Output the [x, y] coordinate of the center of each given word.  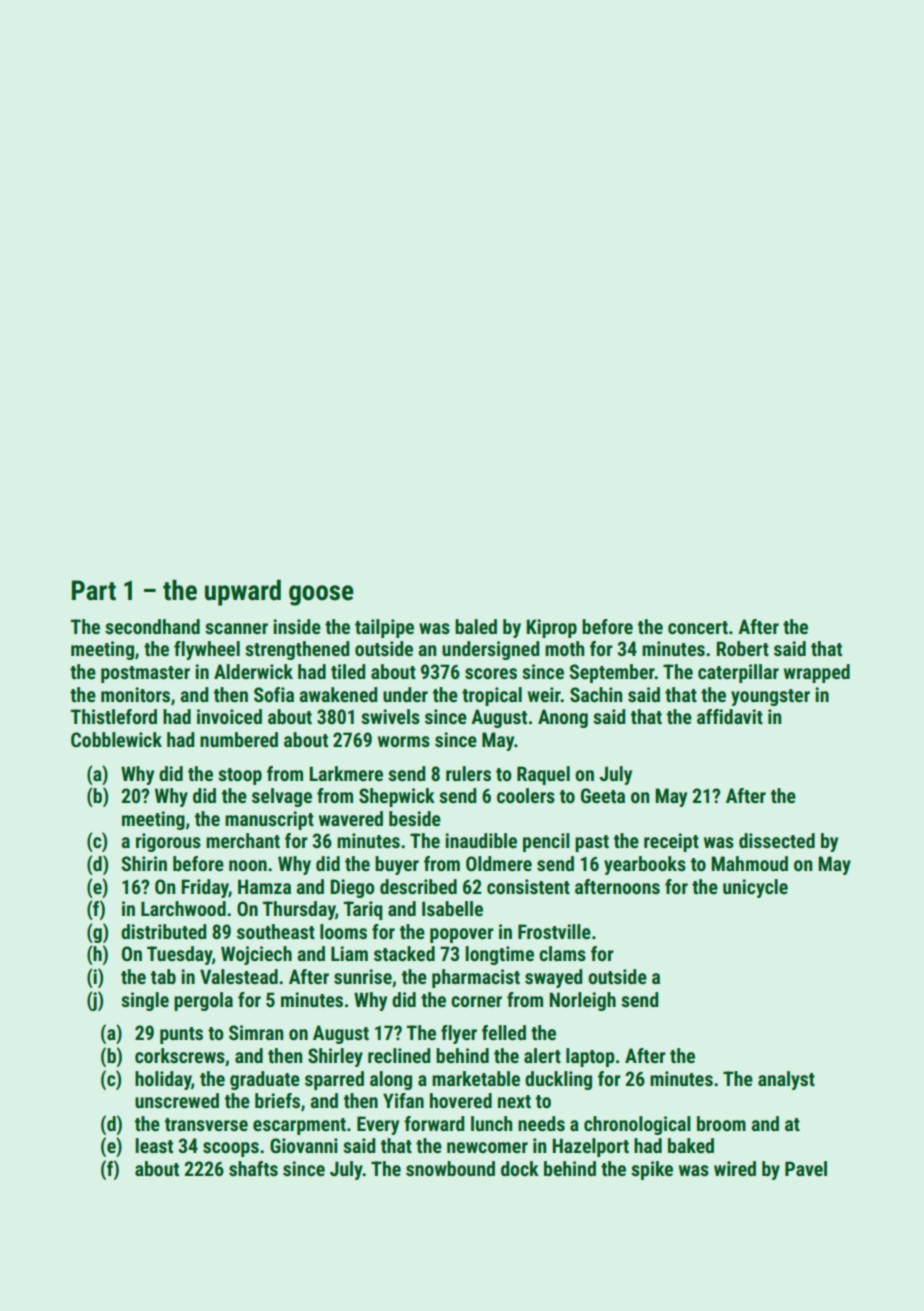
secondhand [152, 626]
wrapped [817, 673]
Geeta [603, 795]
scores [491, 673]
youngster [770, 697]
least [154, 1145]
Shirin [144, 863]
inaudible [481, 840]
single [145, 1001]
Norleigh [582, 1001]
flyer [459, 1034]
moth [564, 648]
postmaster [145, 674]
